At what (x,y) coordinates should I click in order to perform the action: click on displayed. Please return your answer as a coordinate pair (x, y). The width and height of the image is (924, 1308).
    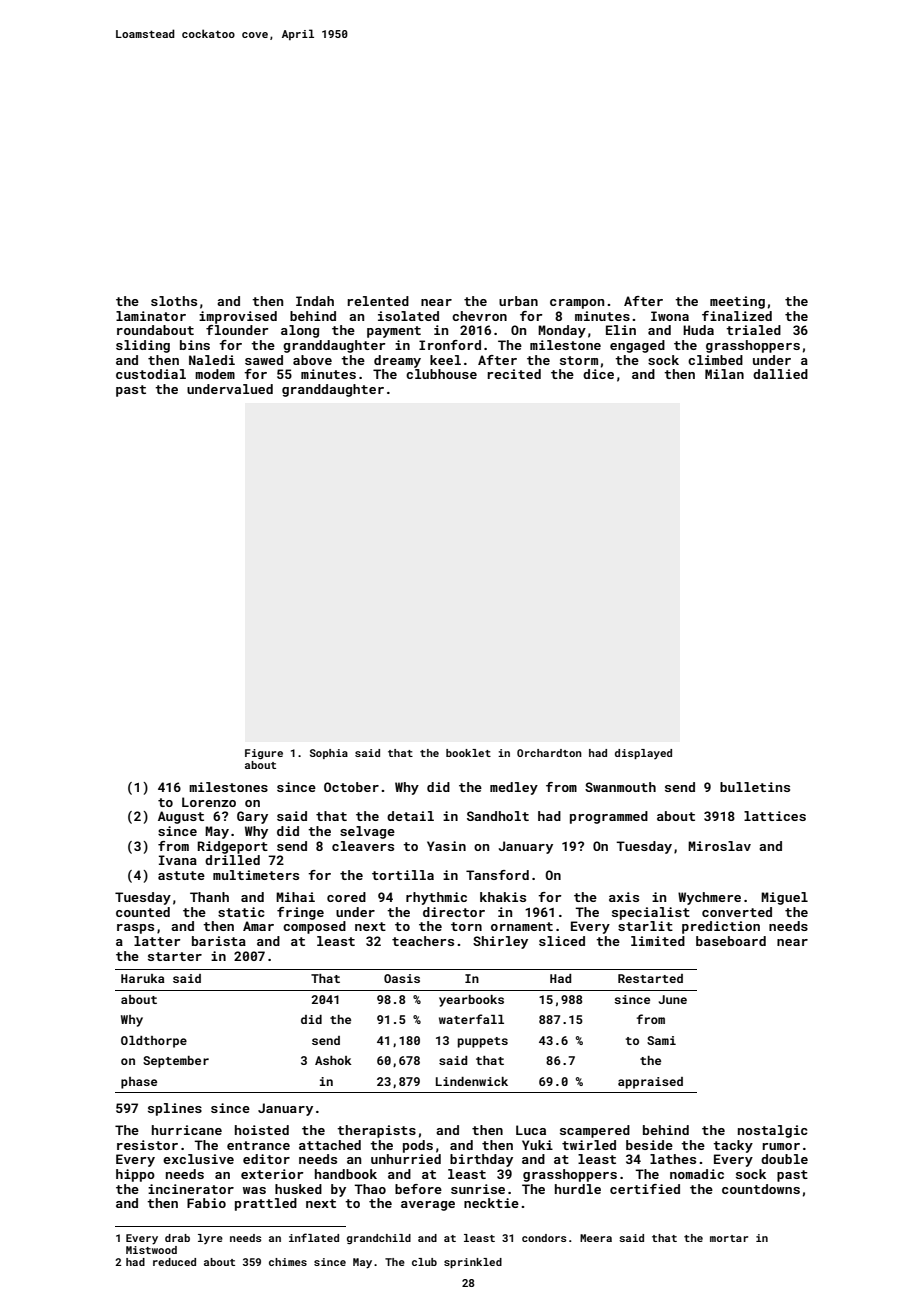
    Looking at the image, I should click on (643, 754).
